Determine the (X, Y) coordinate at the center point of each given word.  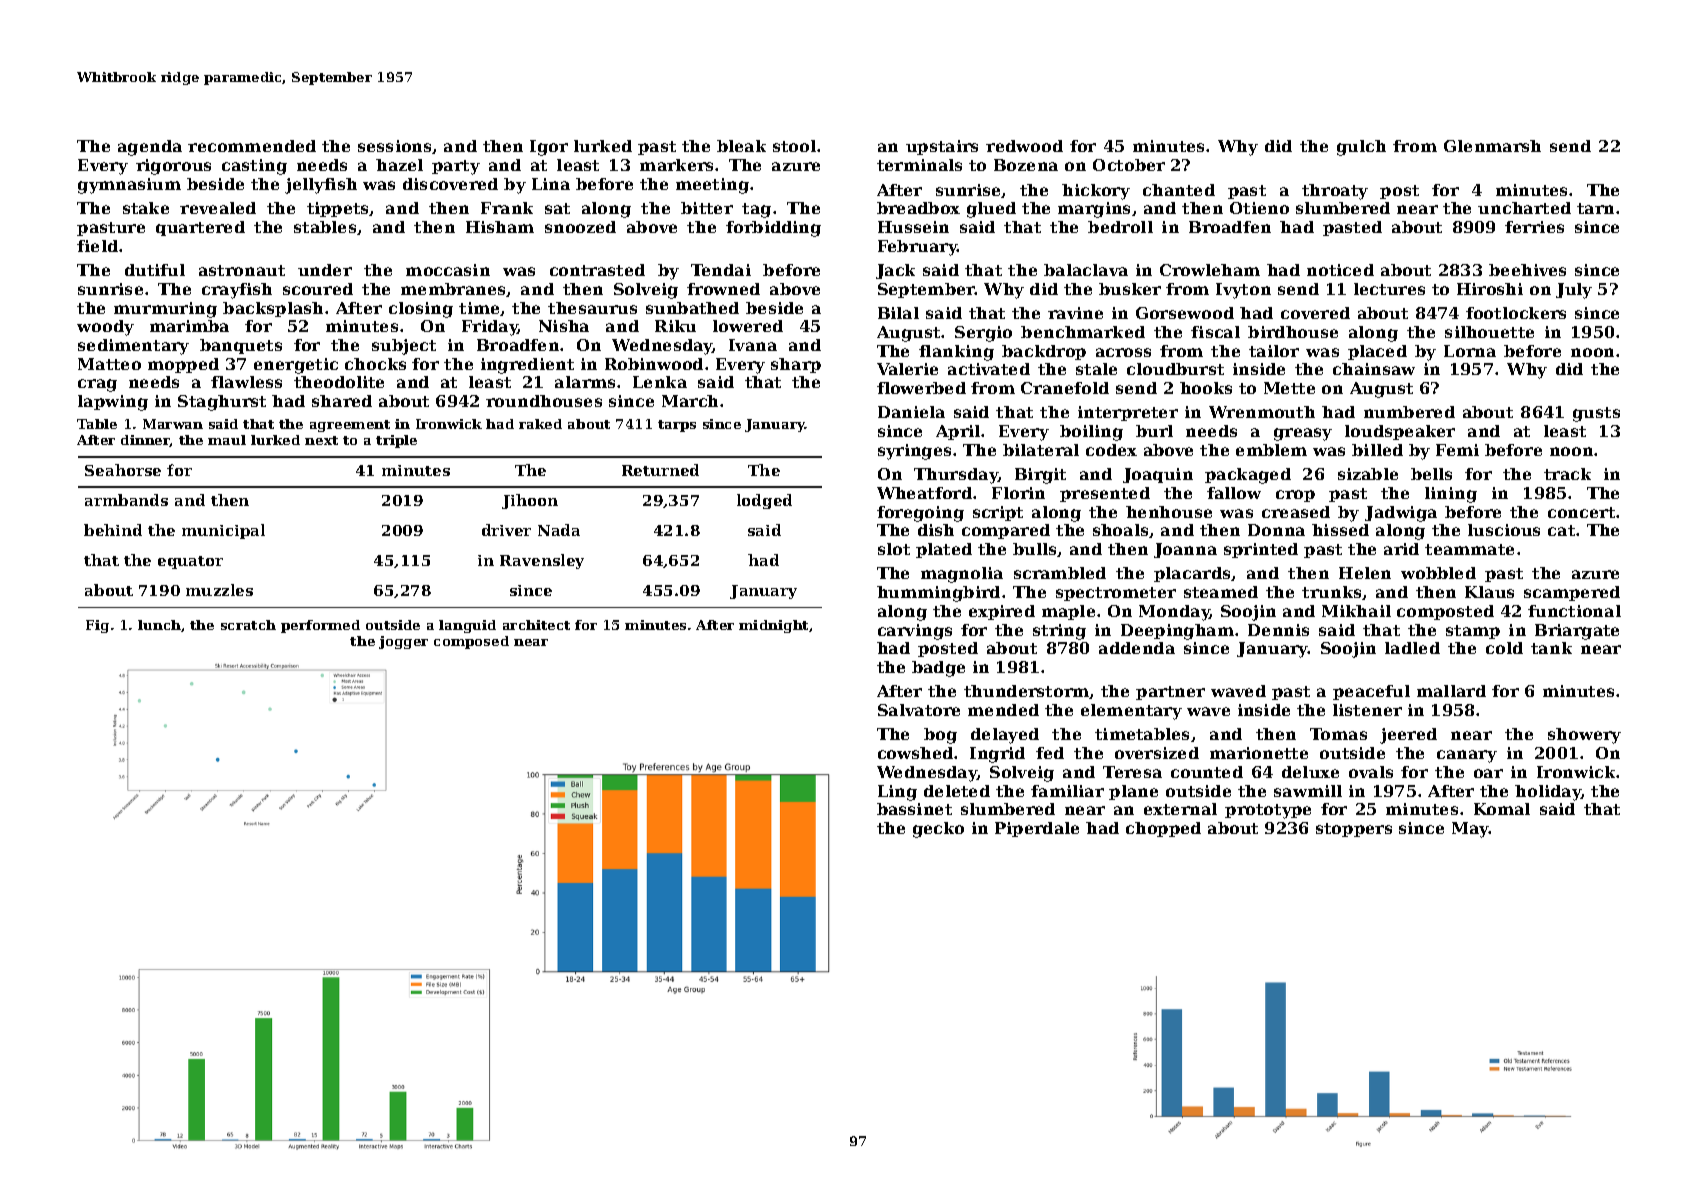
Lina (551, 184)
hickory (1096, 192)
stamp (1473, 632)
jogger (403, 642)
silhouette (1489, 332)
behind (113, 530)
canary (1467, 756)
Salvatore (919, 710)
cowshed (915, 753)
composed (471, 642)
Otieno (1259, 208)
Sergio (983, 334)
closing (421, 310)
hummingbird (938, 594)
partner (1170, 693)
